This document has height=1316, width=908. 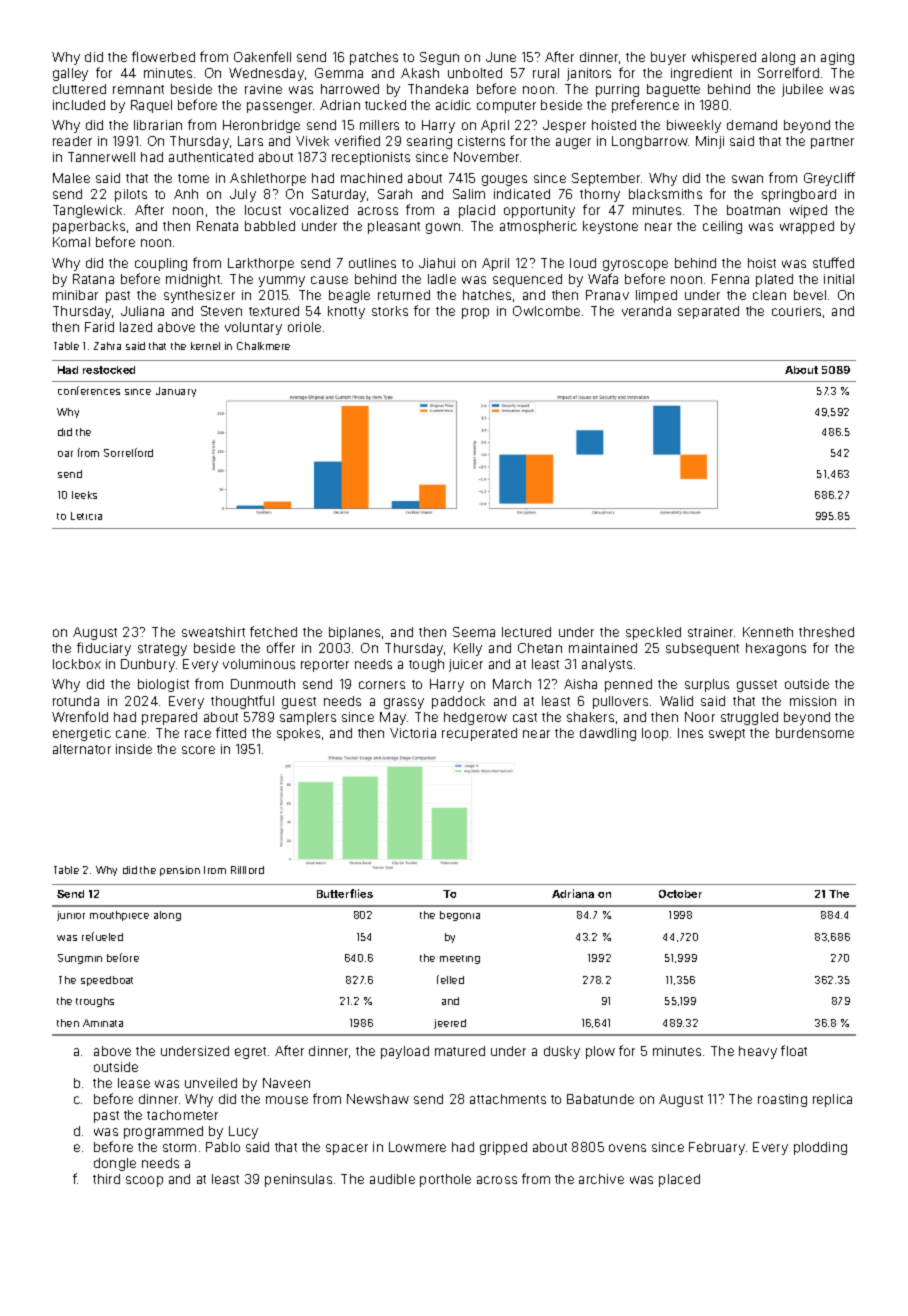 What do you see at coordinates (163, 1132) in the document?
I see `programmed` at bounding box center [163, 1132].
